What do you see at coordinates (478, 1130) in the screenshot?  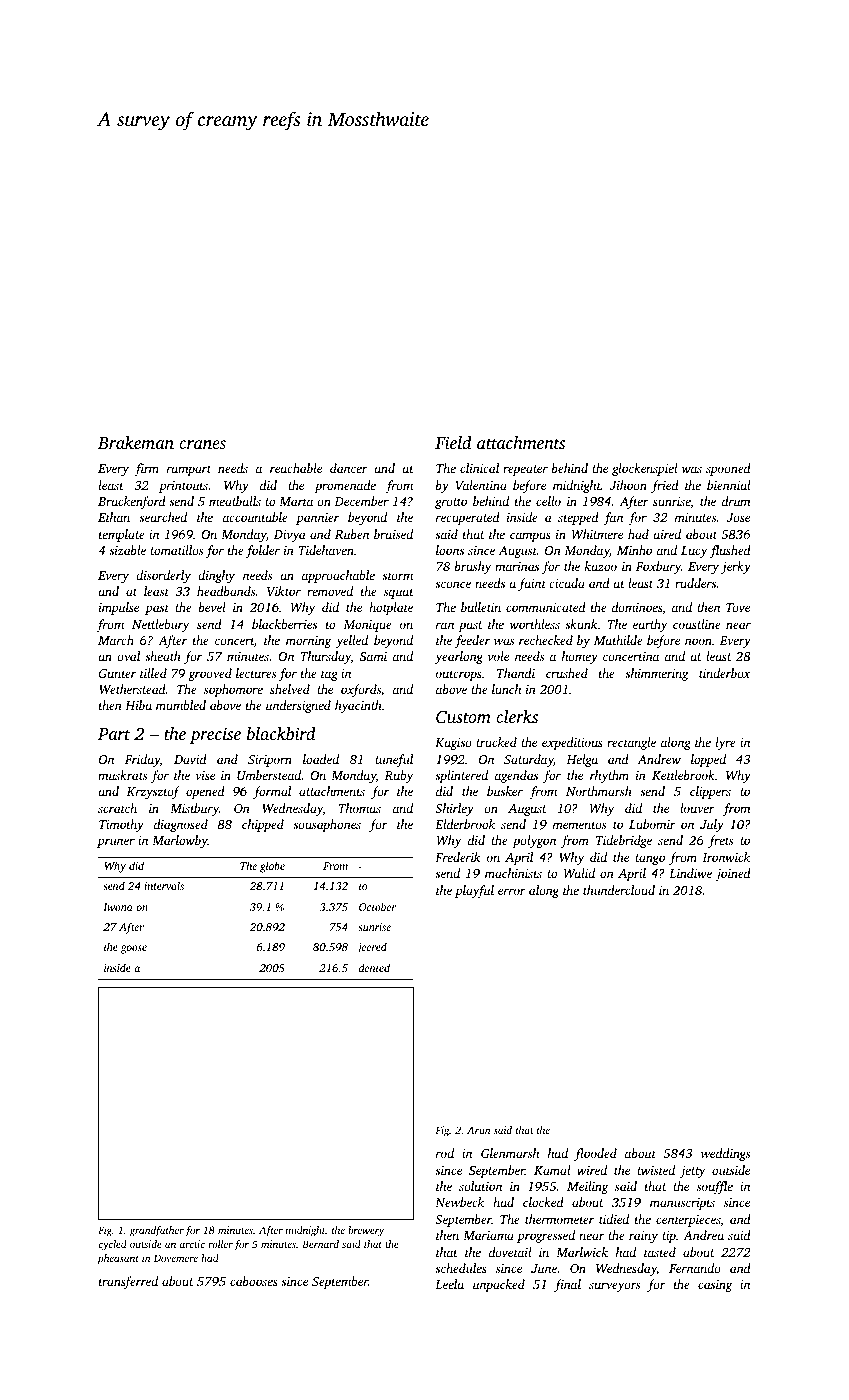 I see `Arun` at bounding box center [478, 1130].
